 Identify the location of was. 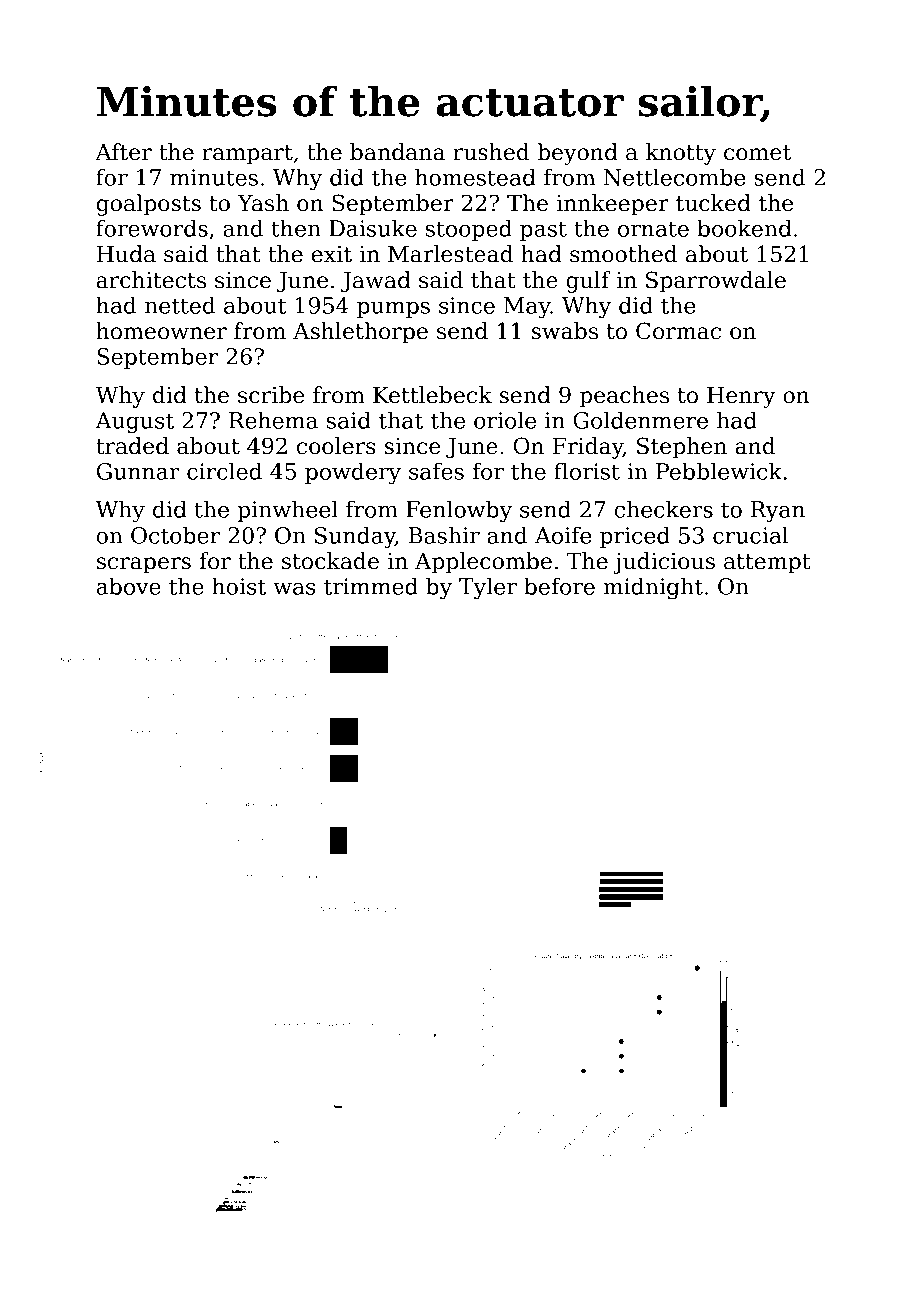
(294, 589).
